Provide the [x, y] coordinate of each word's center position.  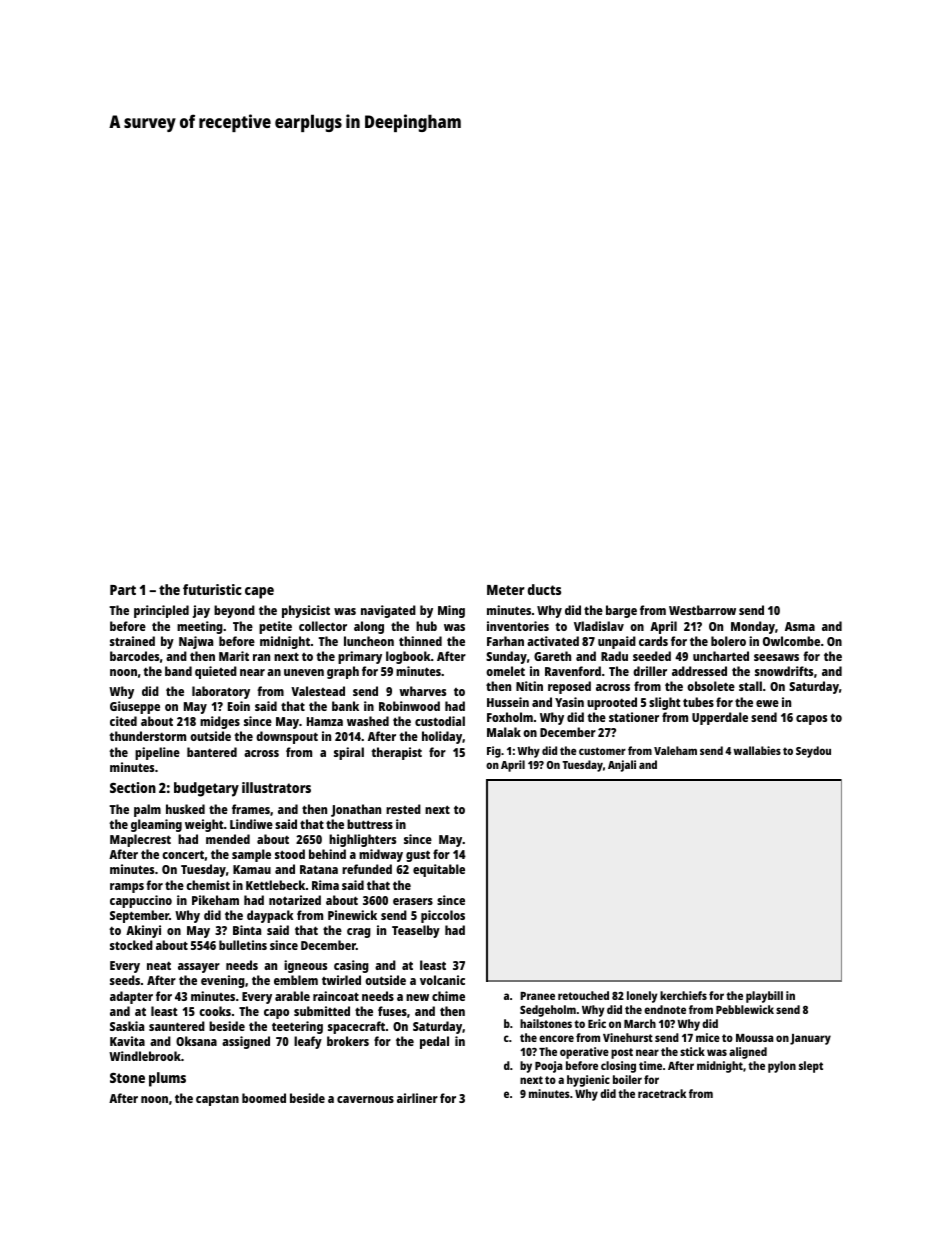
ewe [767, 703]
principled [161, 611]
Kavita [127, 1041]
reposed [569, 687]
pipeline [157, 753]
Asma [800, 626]
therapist [396, 753]
